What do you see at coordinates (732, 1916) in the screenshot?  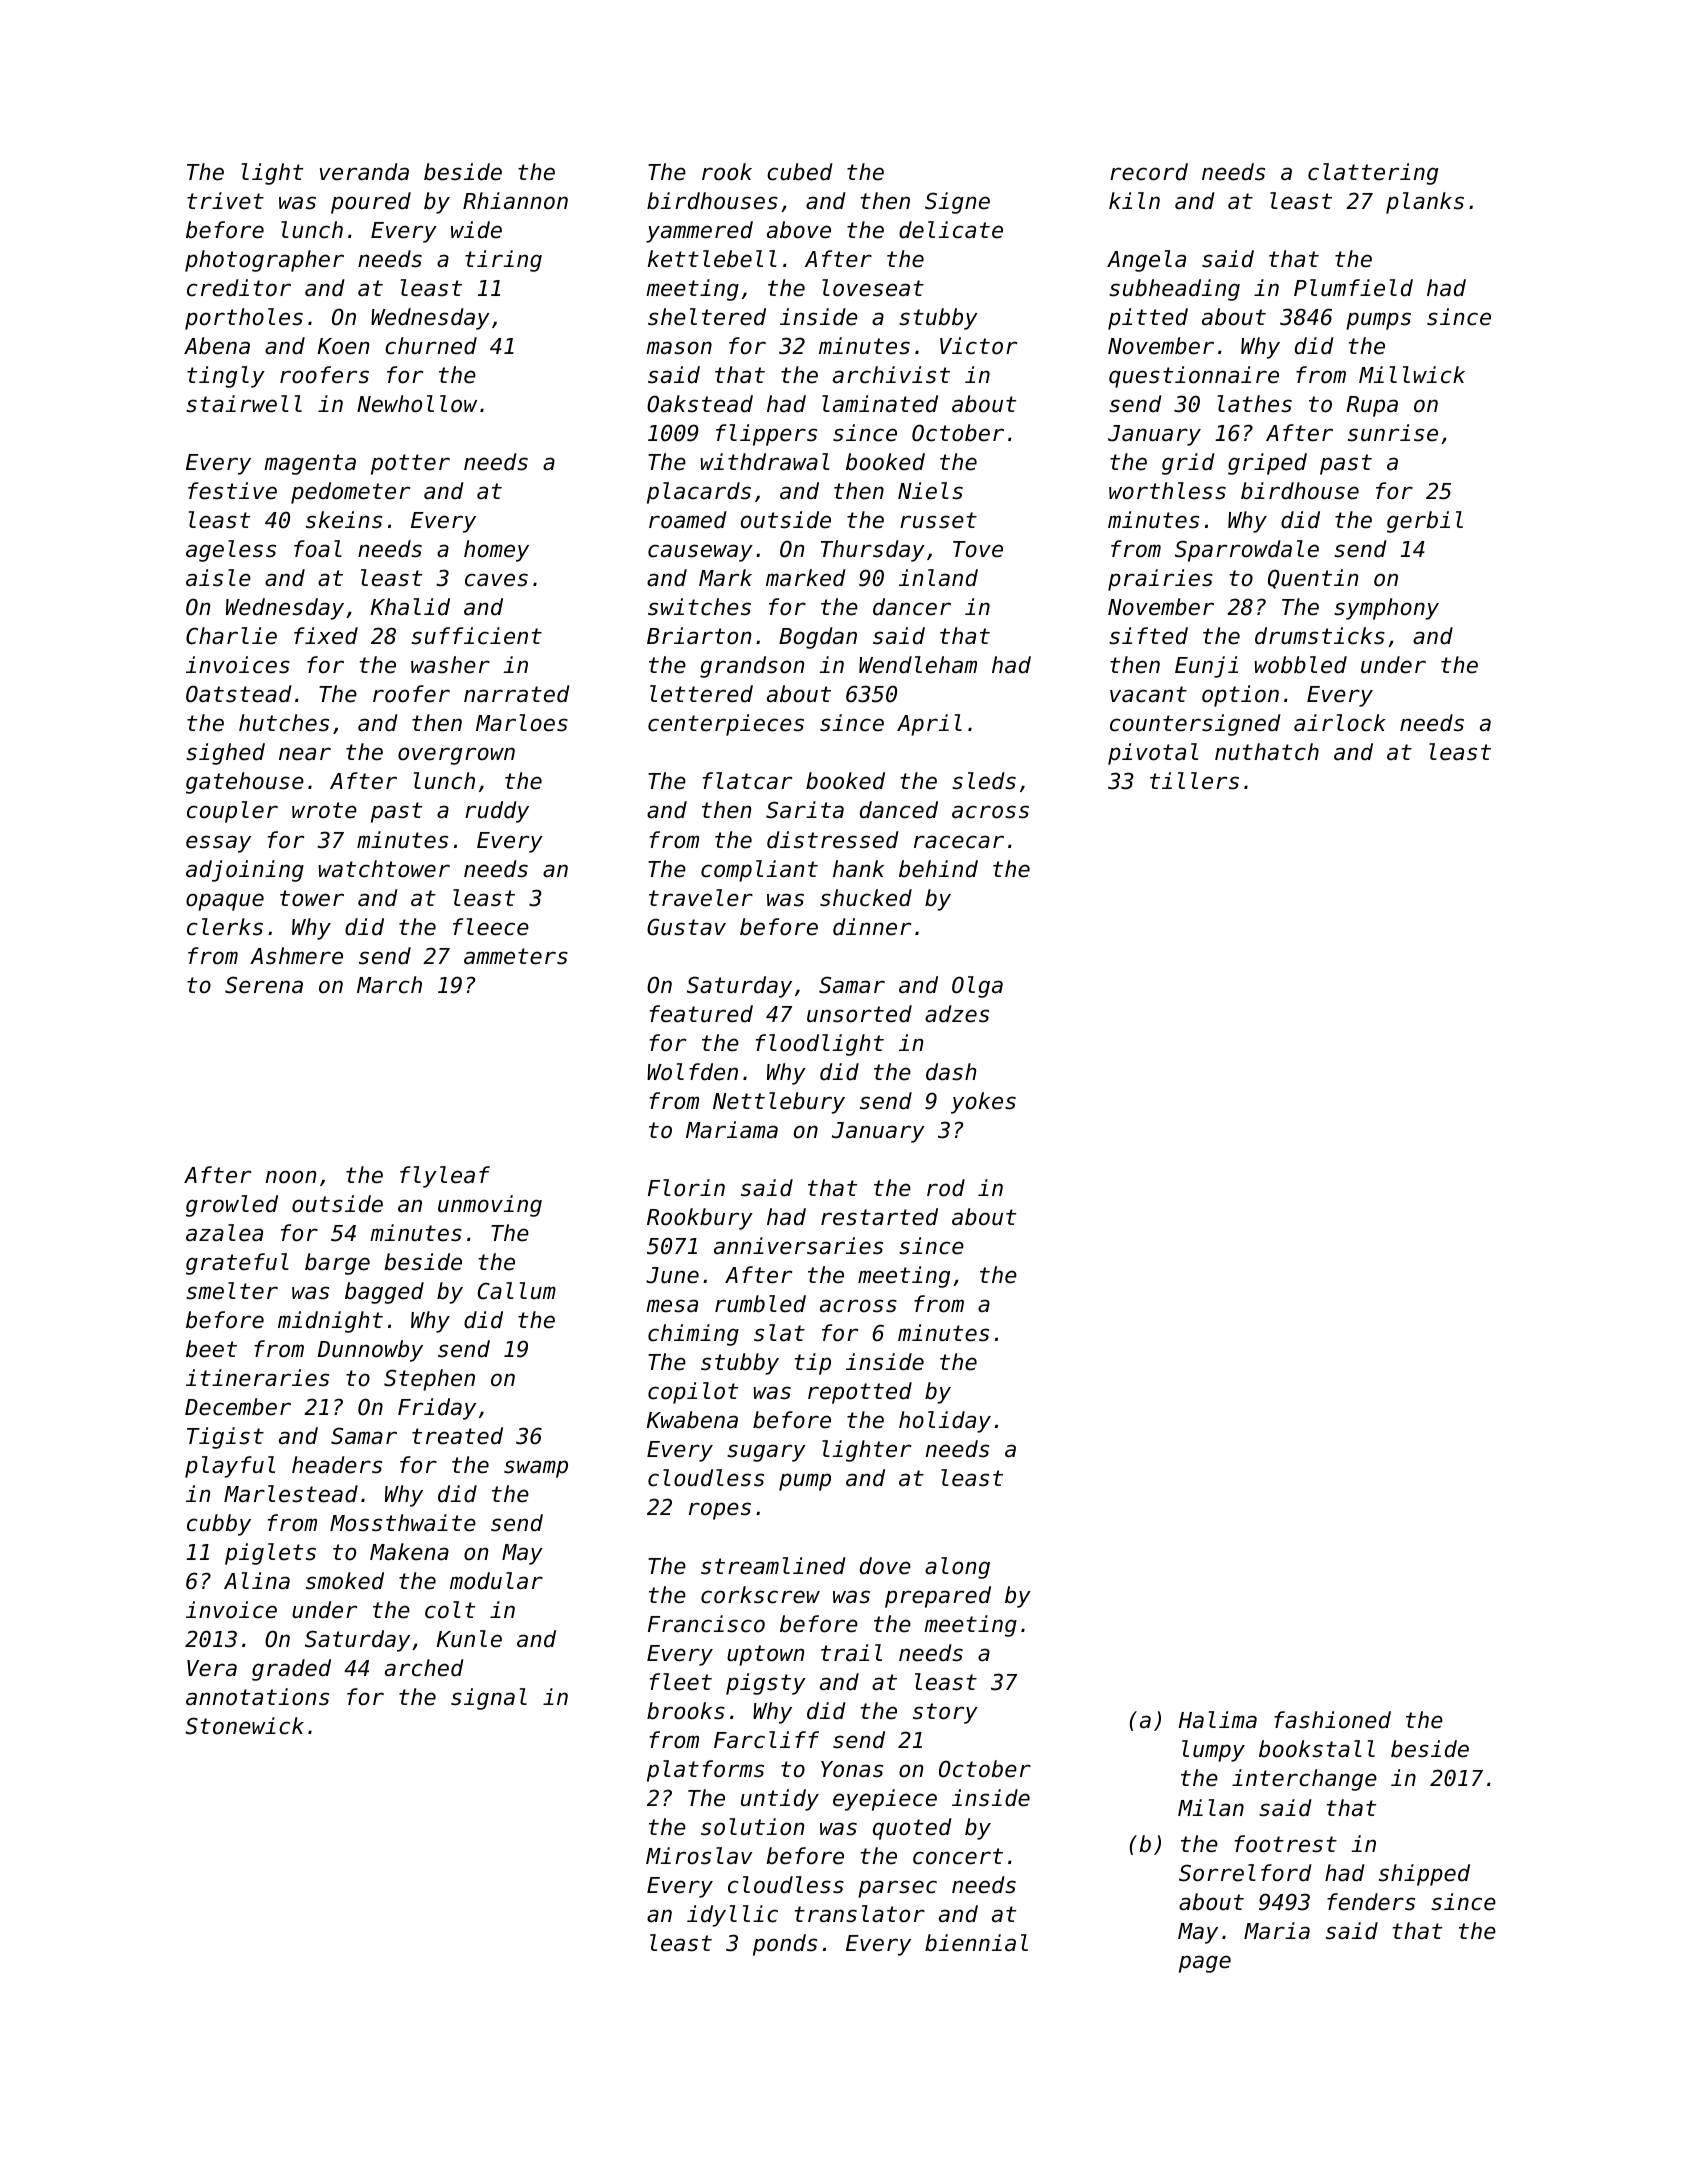 I see `idyllic` at bounding box center [732, 1916].
